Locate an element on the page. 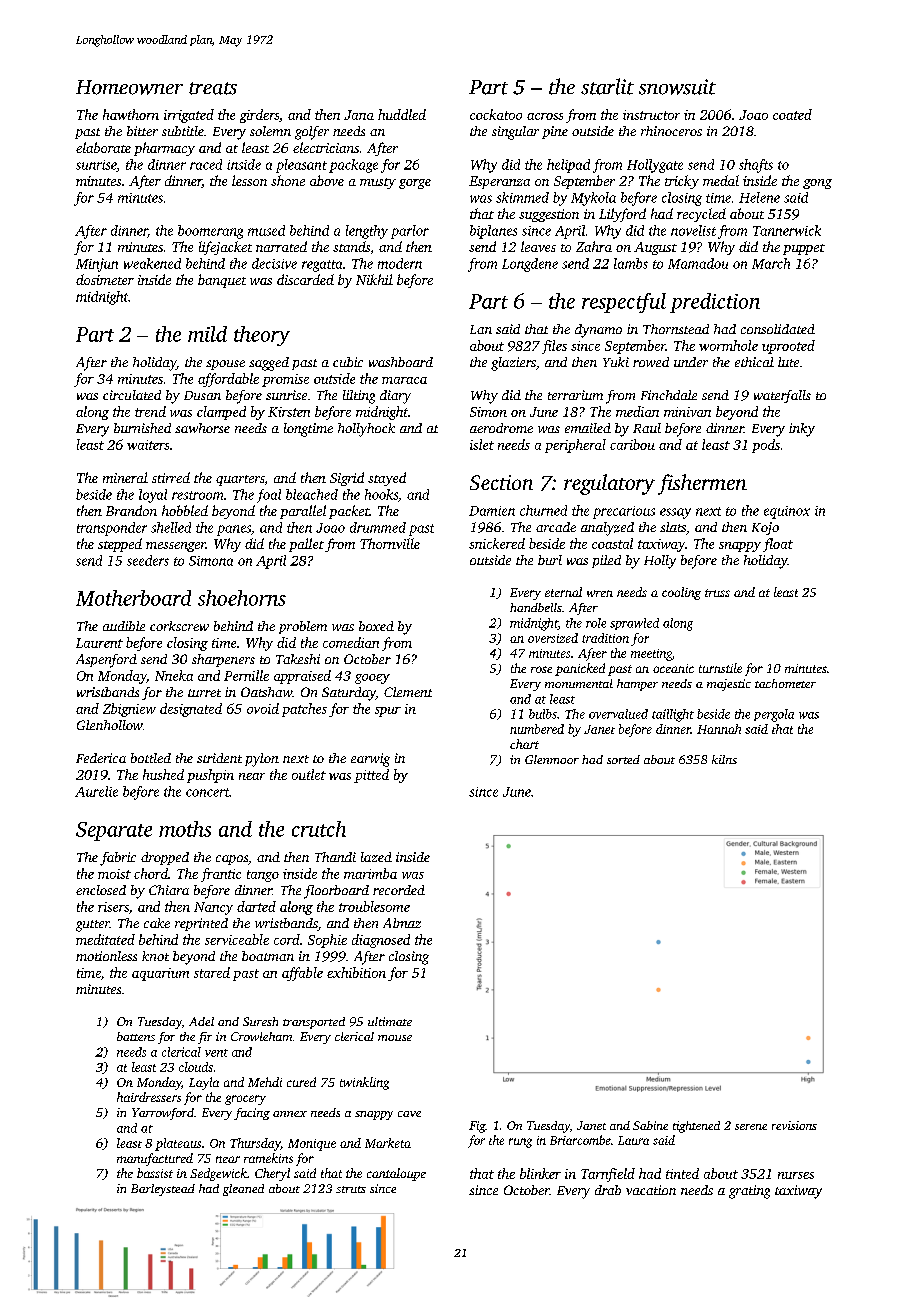 The height and width of the document is (1316, 908). Motherboard is located at coordinates (133, 598).
